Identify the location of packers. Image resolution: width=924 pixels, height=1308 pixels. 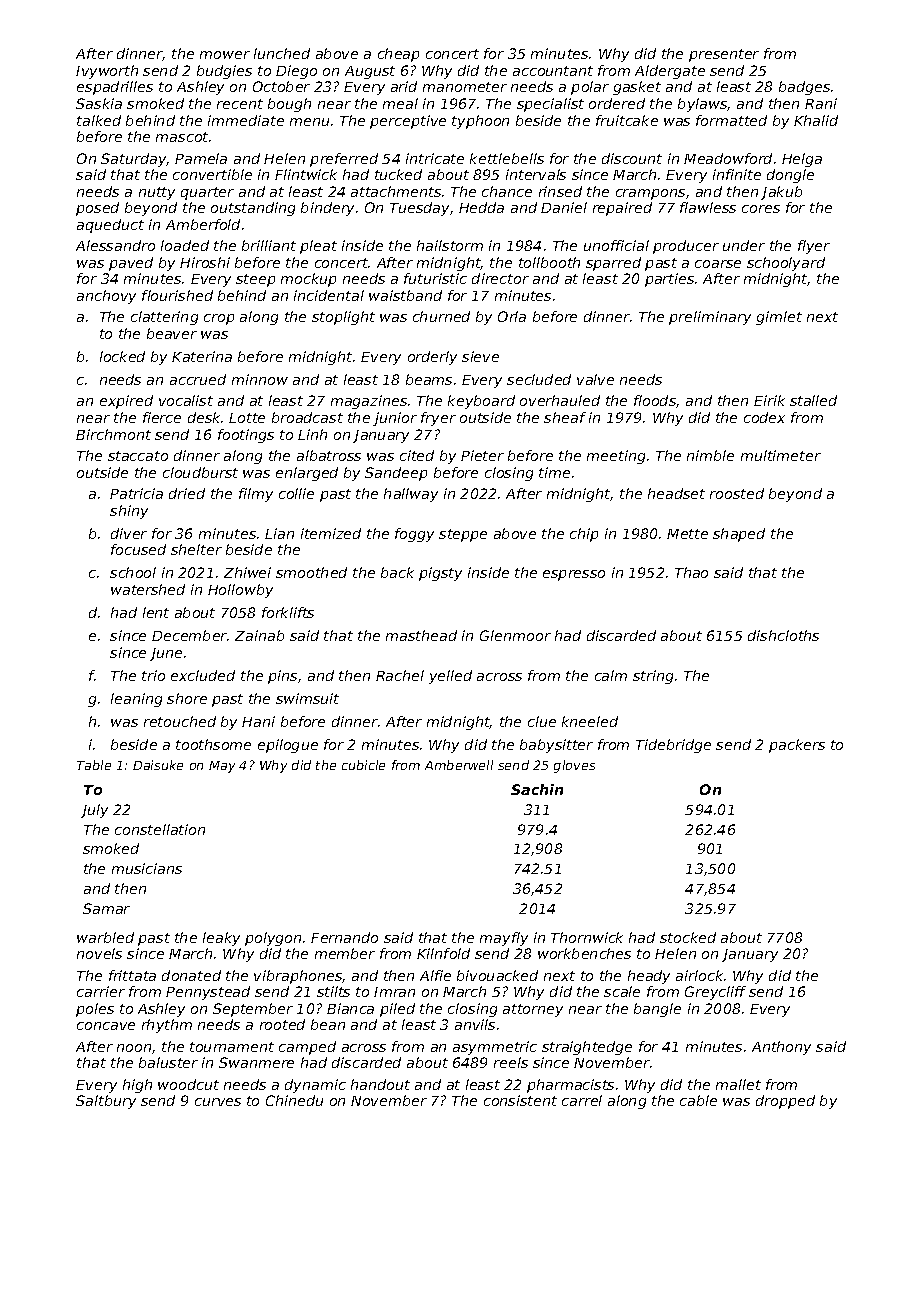
(797, 746).
